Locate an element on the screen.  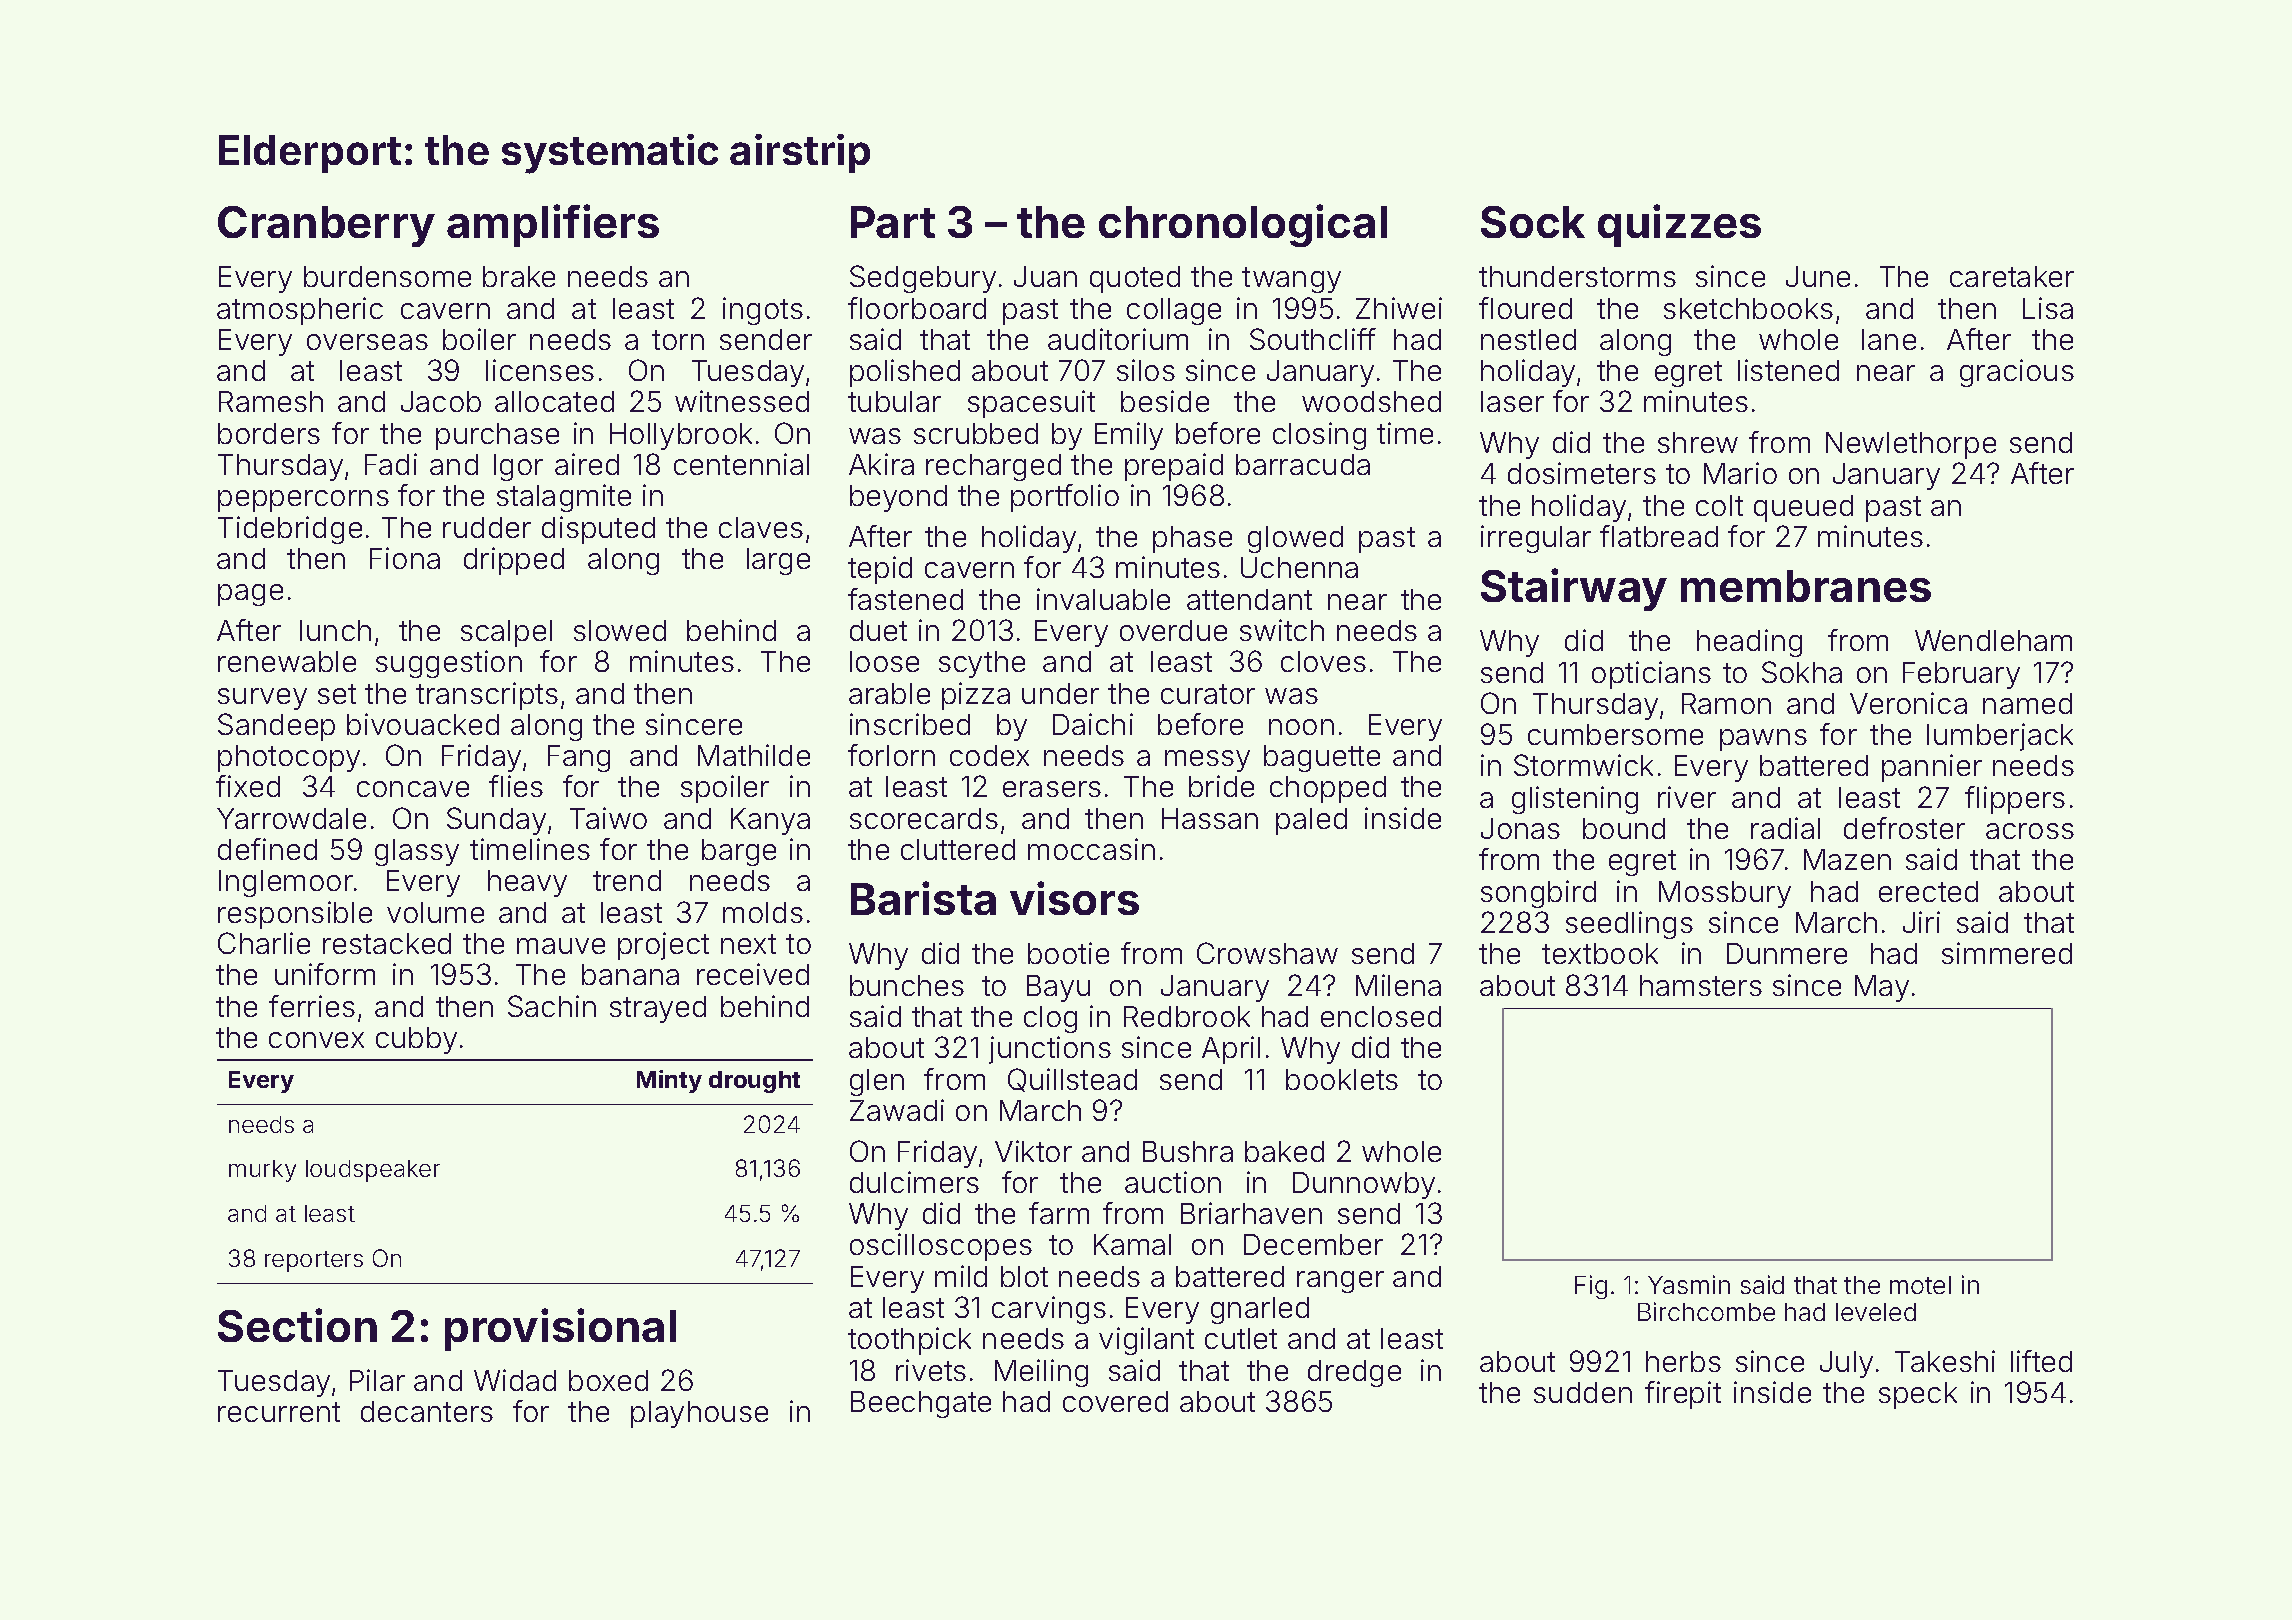
transcripts is located at coordinates (487, 696).
